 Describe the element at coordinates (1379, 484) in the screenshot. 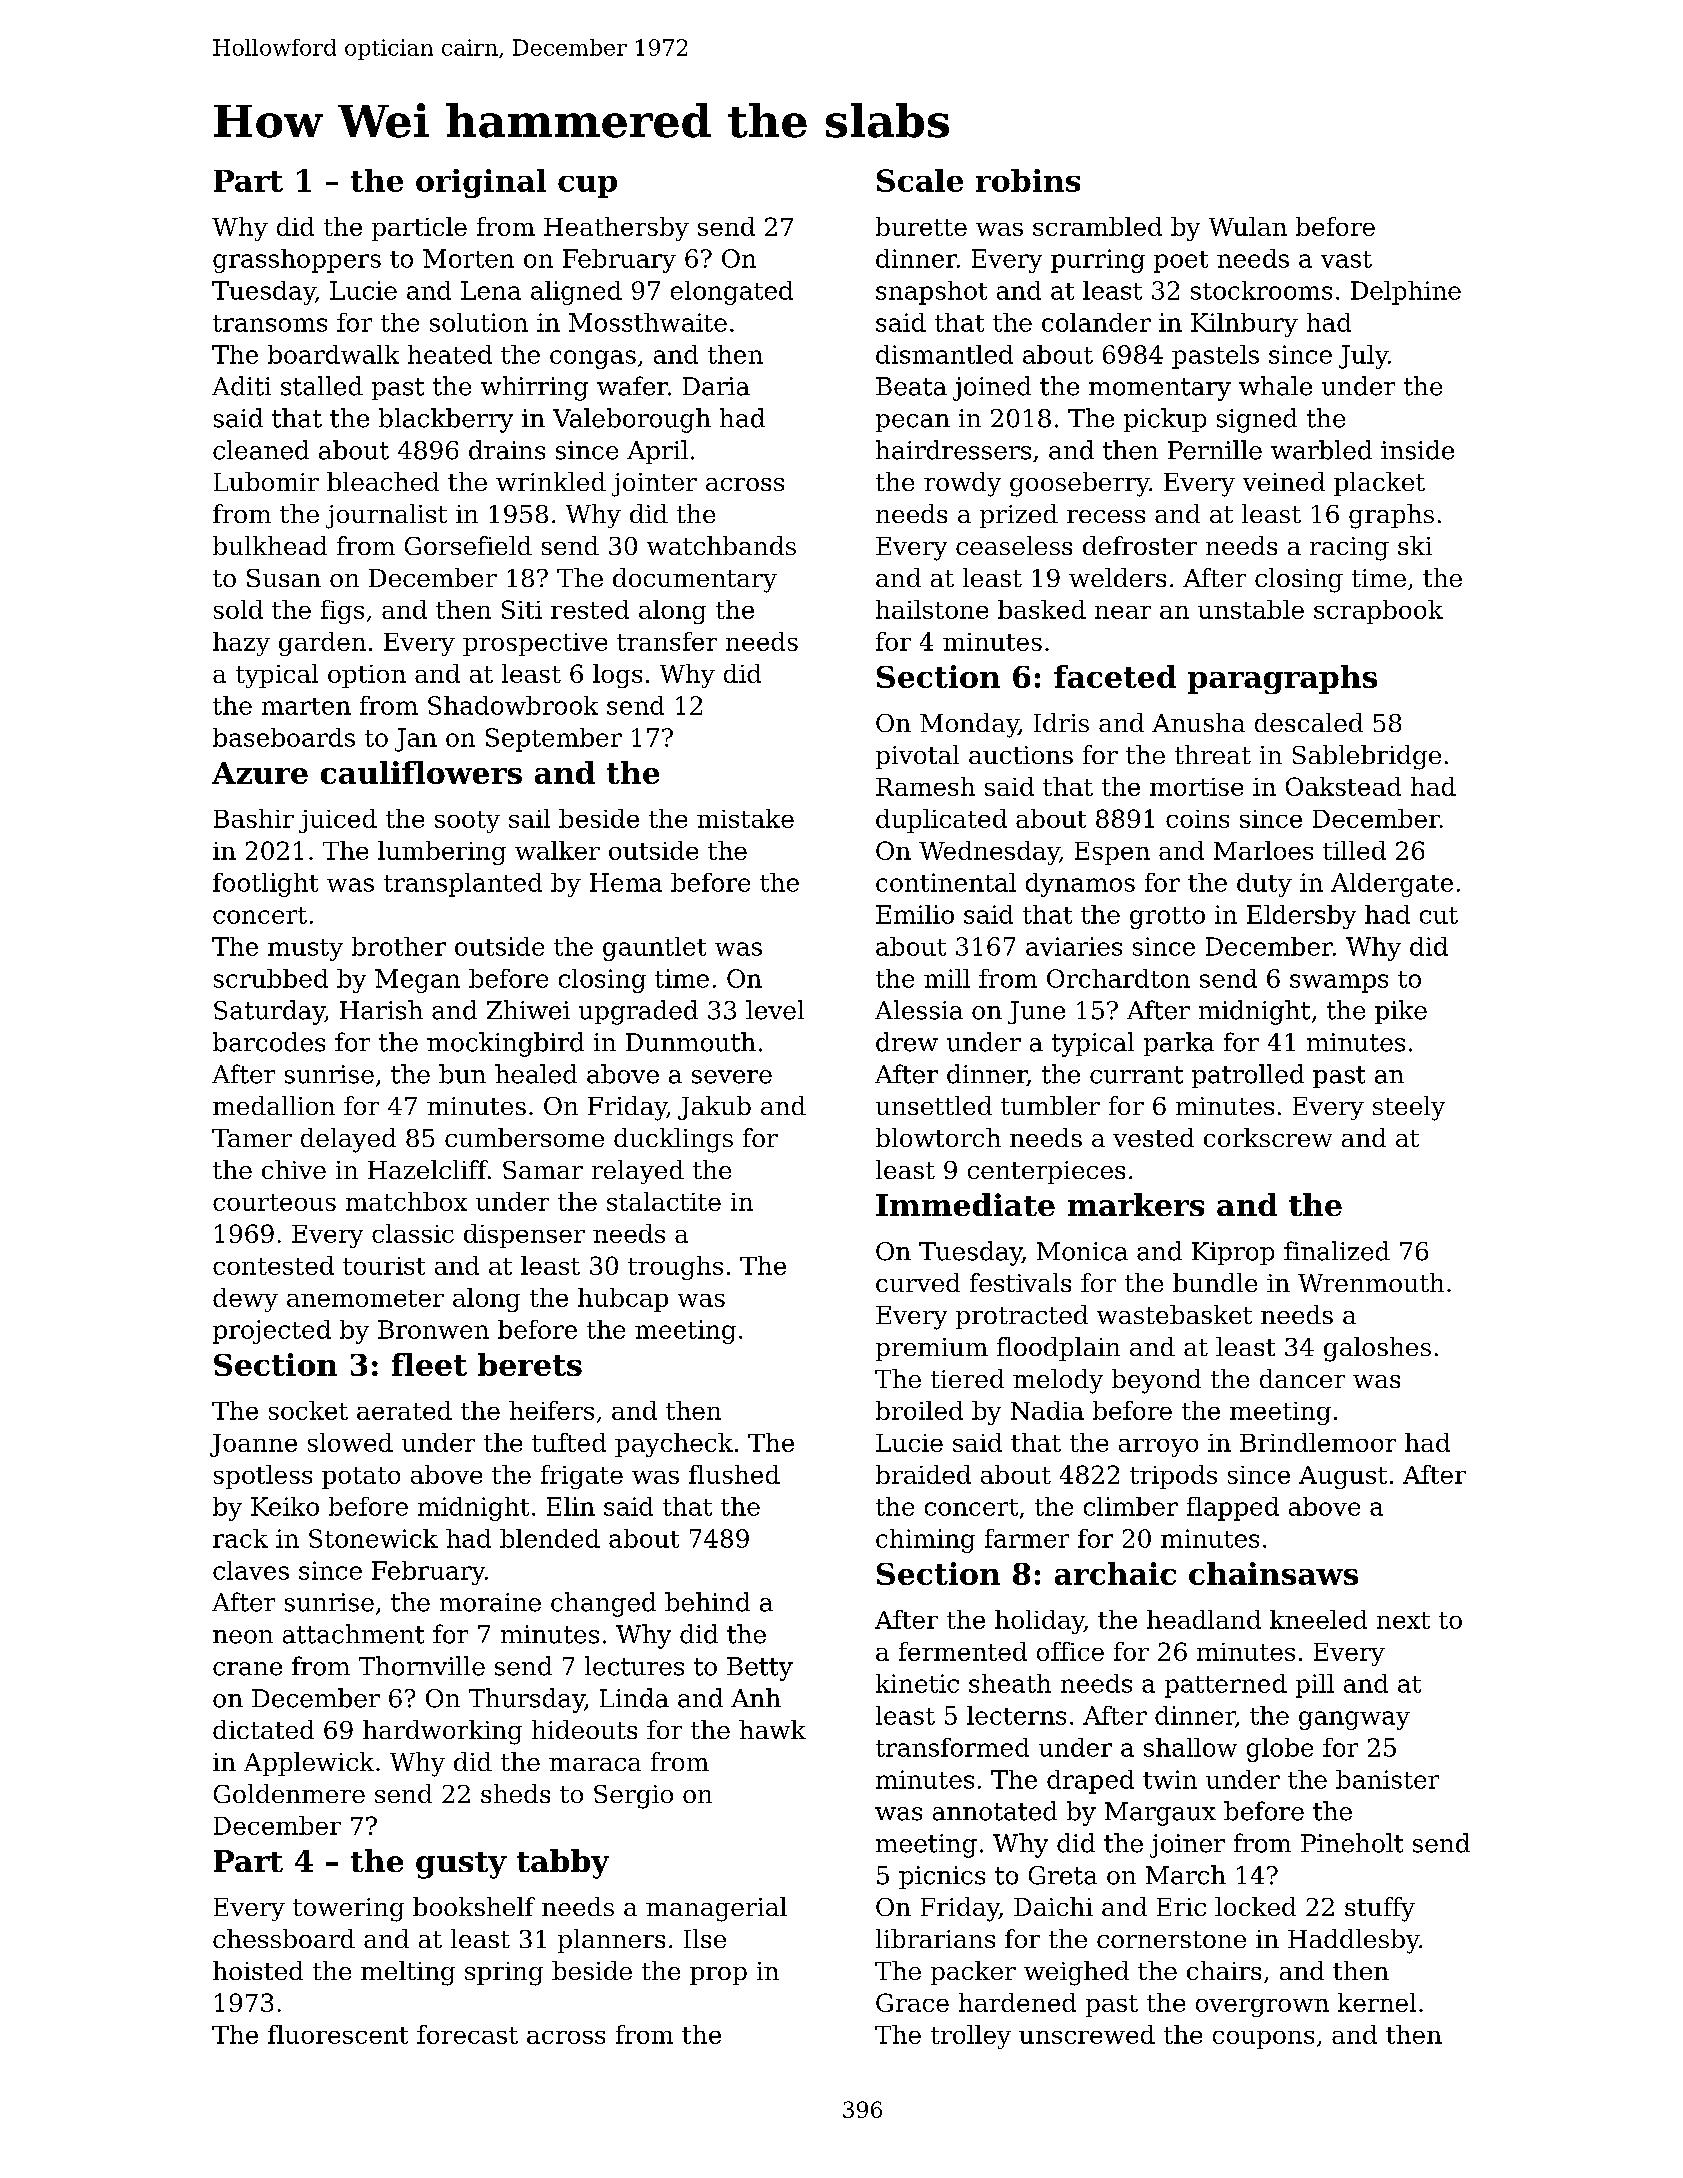

I see `placket` at that location.
